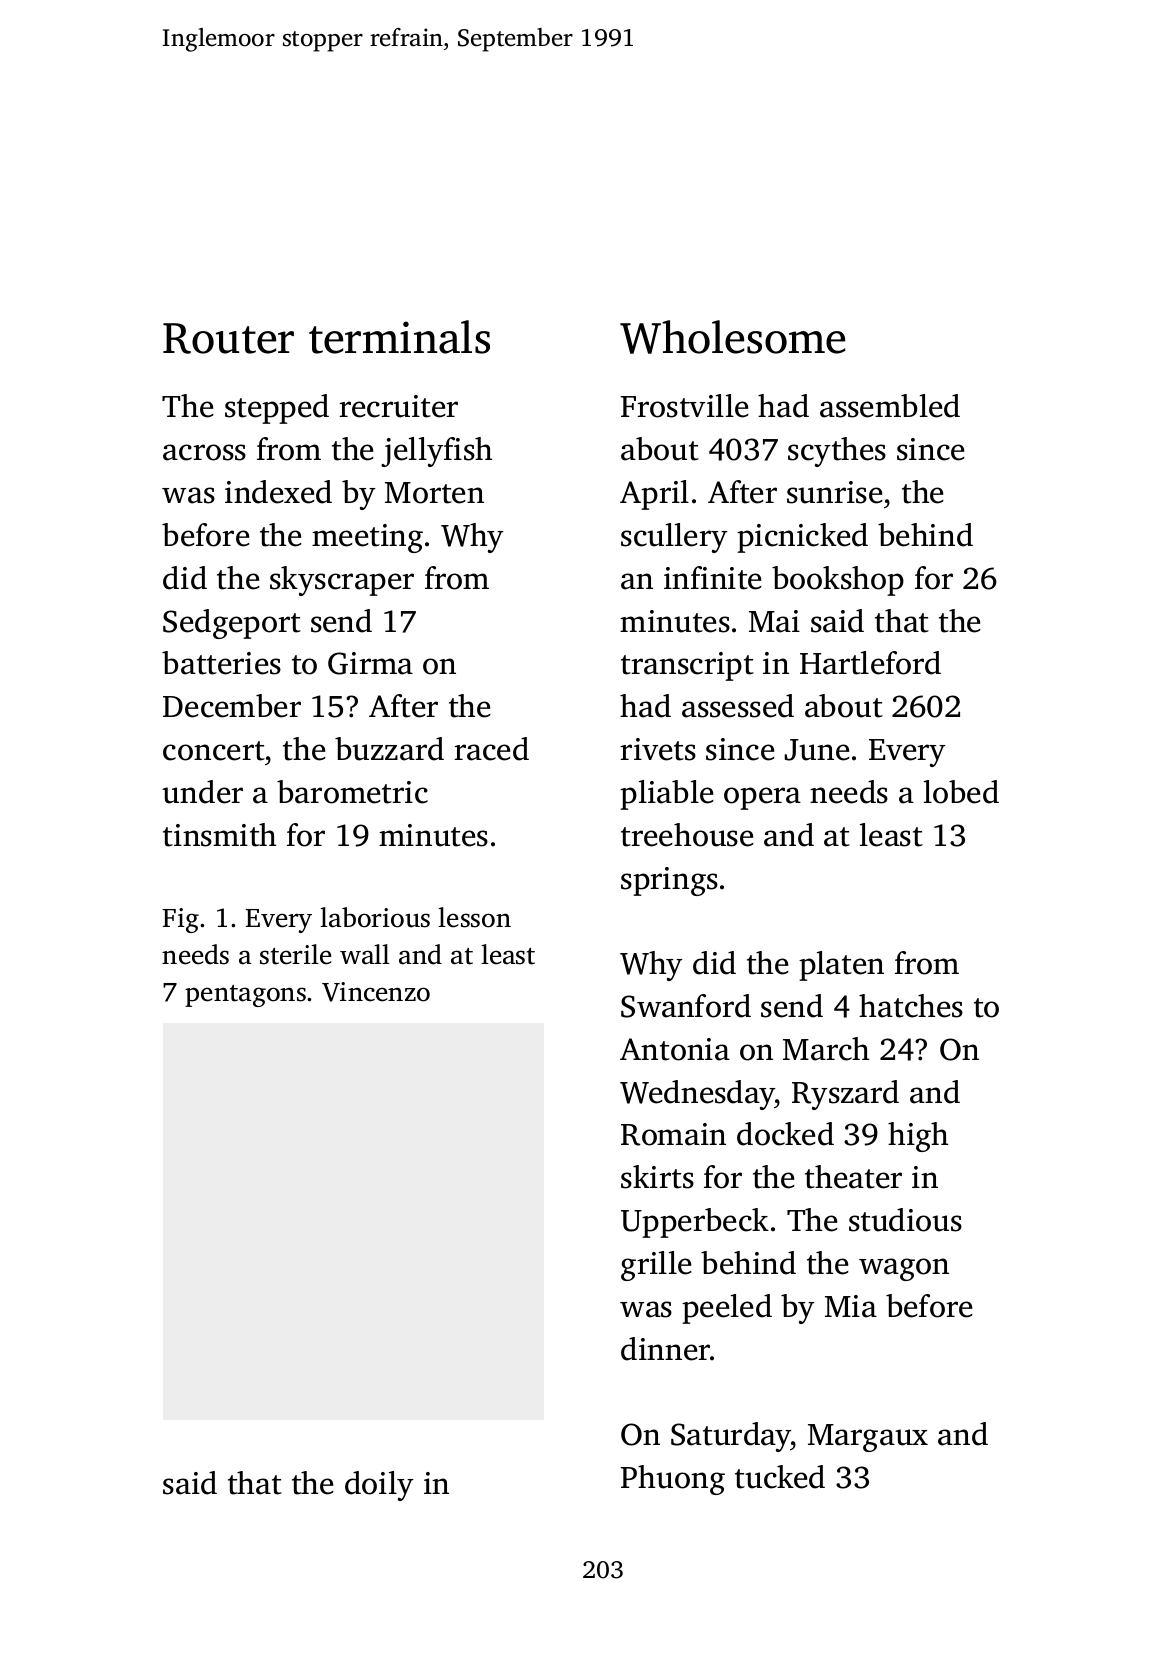 This document has width=1165, height=1654. I want to click on assembled, so click(890, 406).
